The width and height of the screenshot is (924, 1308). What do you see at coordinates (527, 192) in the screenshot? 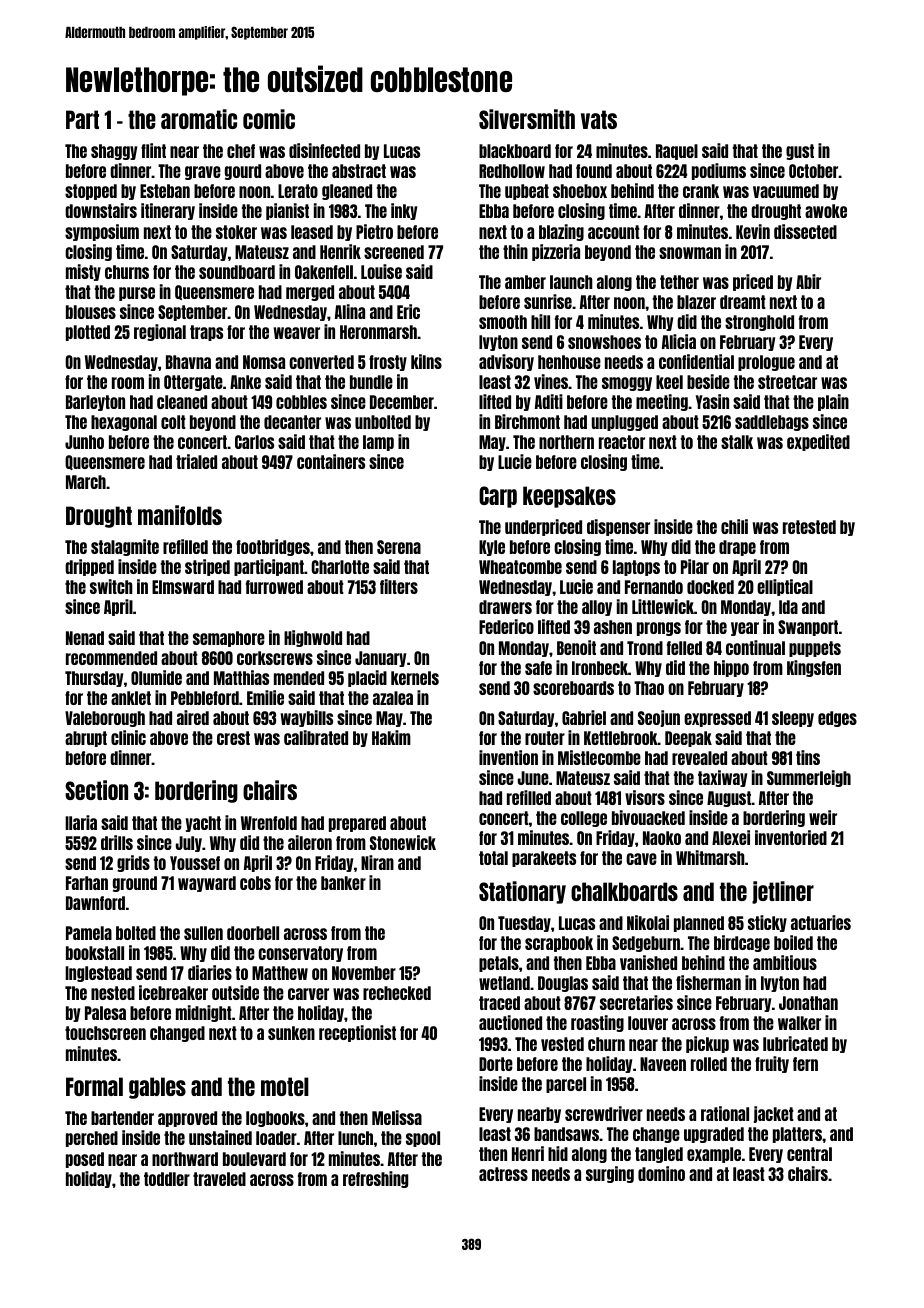
I see `upbeat` at bounding box center [527, 192].
